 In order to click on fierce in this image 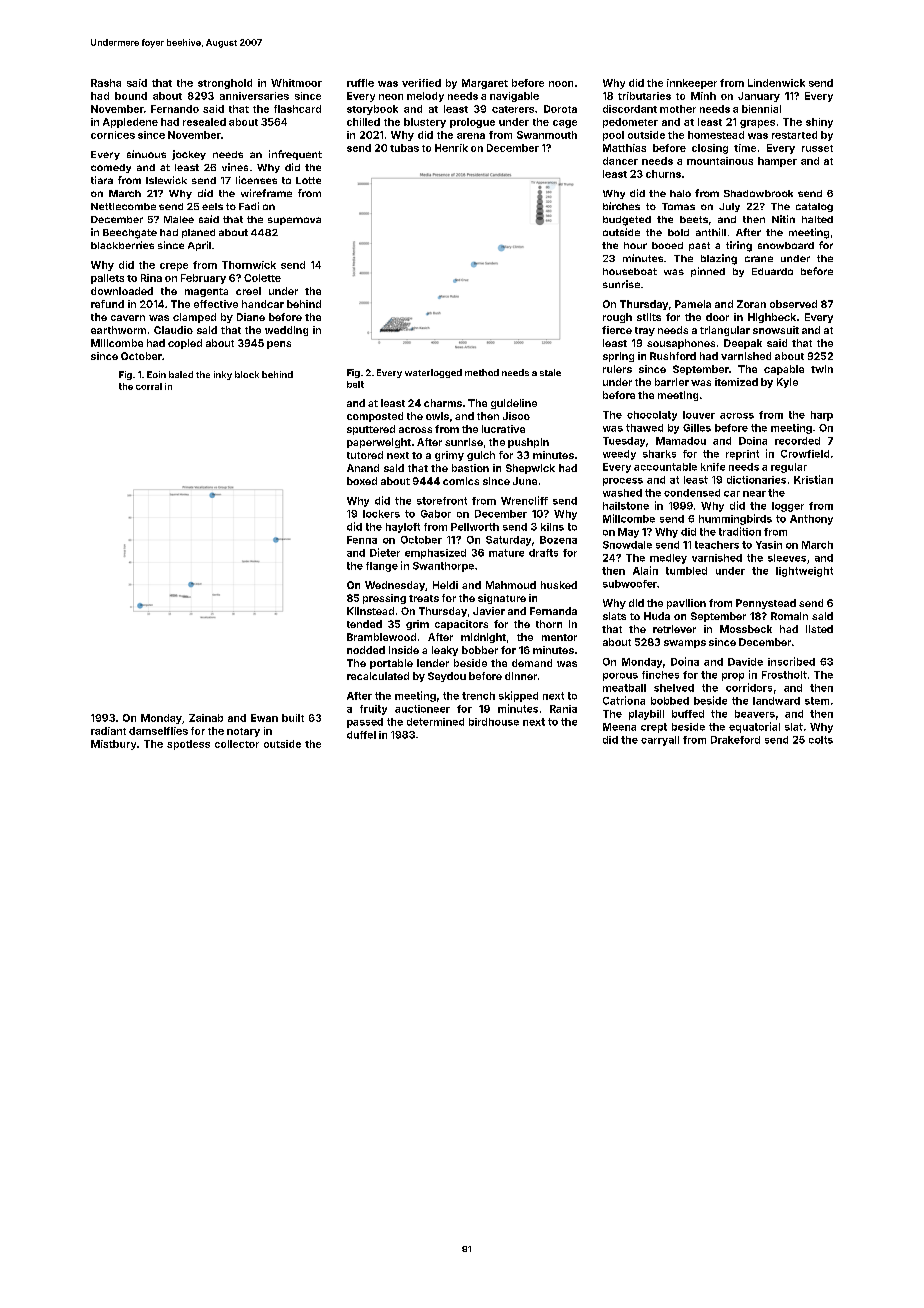, I will do `click(617, 330)`.
